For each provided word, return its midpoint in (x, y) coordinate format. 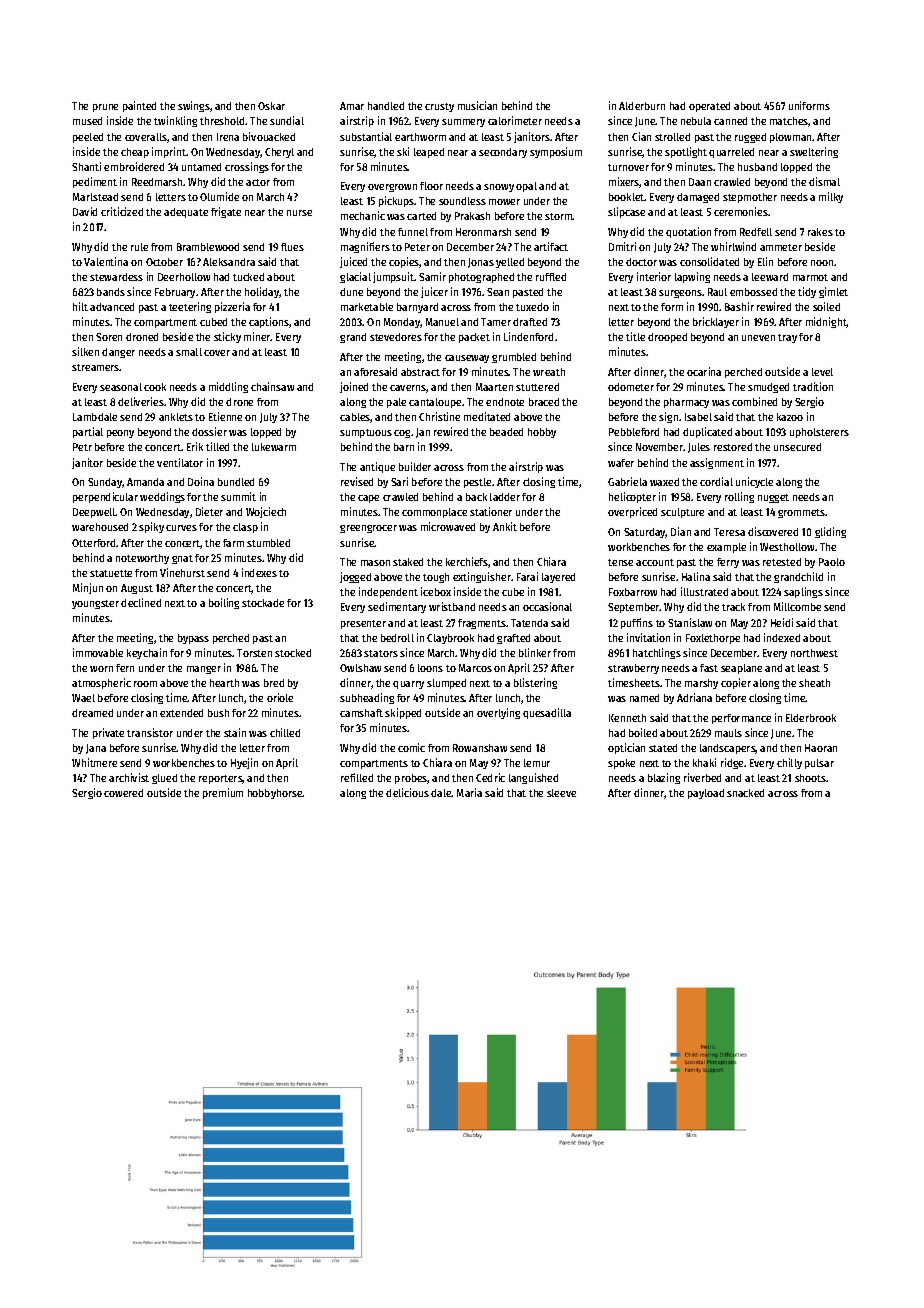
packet (474, 338)
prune (105, 108)
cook (155, 387)
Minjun (88, 588)
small (189, 352)
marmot (810, 277)
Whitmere (94, 762)
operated (709, 107)
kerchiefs (467, 561)
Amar (352, 106)
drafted (530, 322)
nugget (773, 498)
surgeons (680, 294)
